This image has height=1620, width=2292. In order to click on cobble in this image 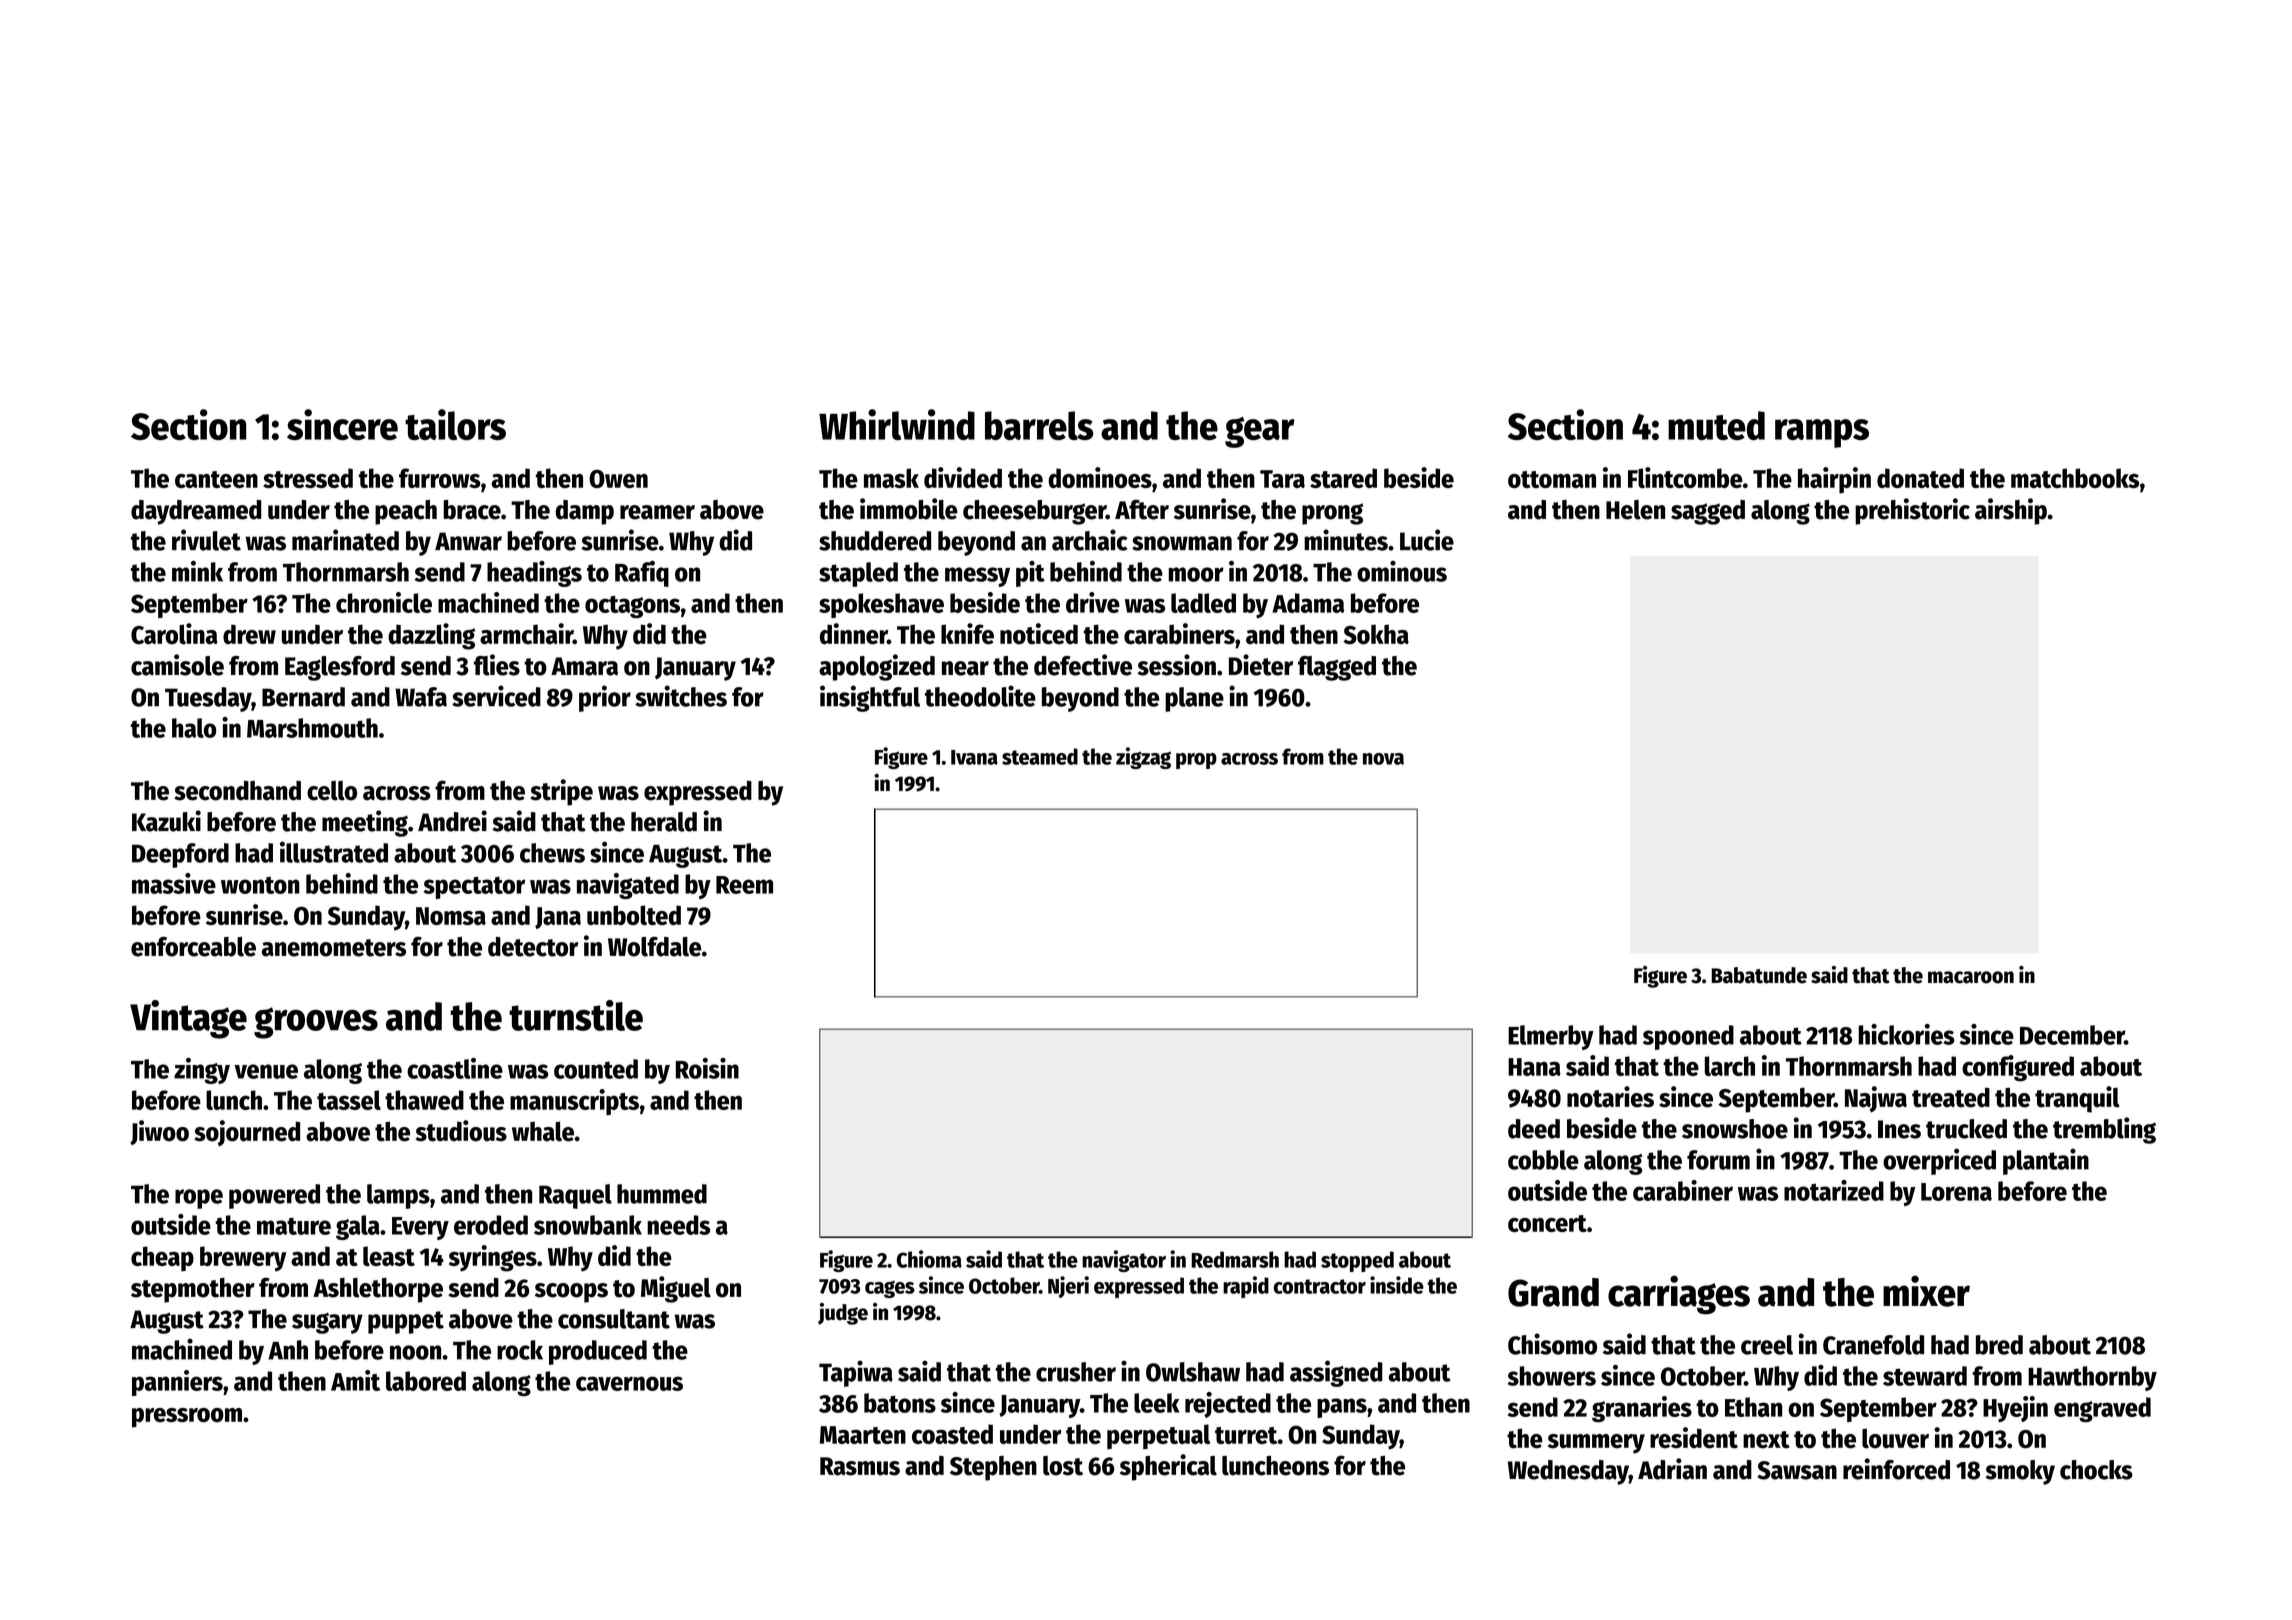, I will do `click(1543, 1160)`.
